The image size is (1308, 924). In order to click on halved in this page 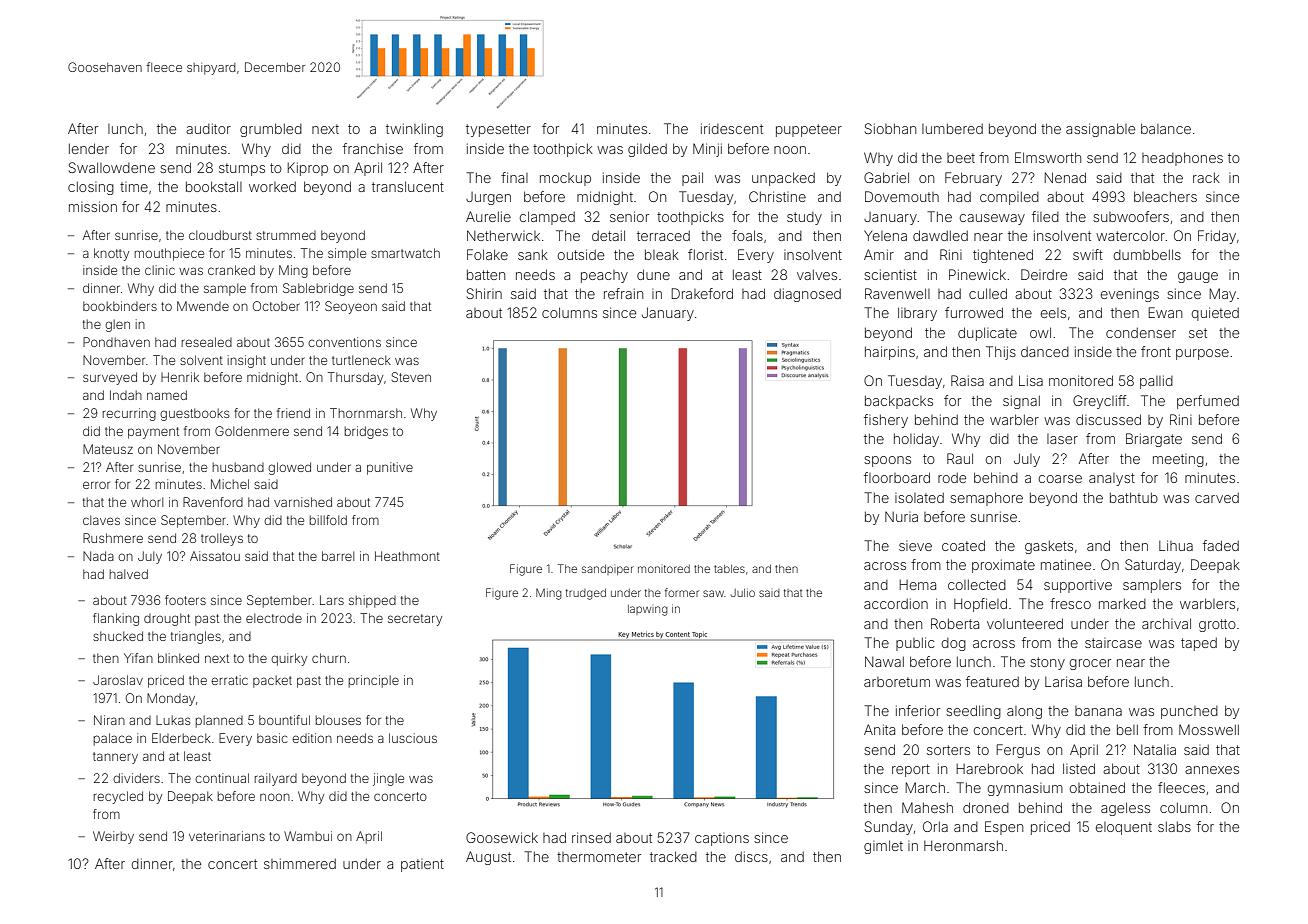, I will do `click(129, 574)`.
